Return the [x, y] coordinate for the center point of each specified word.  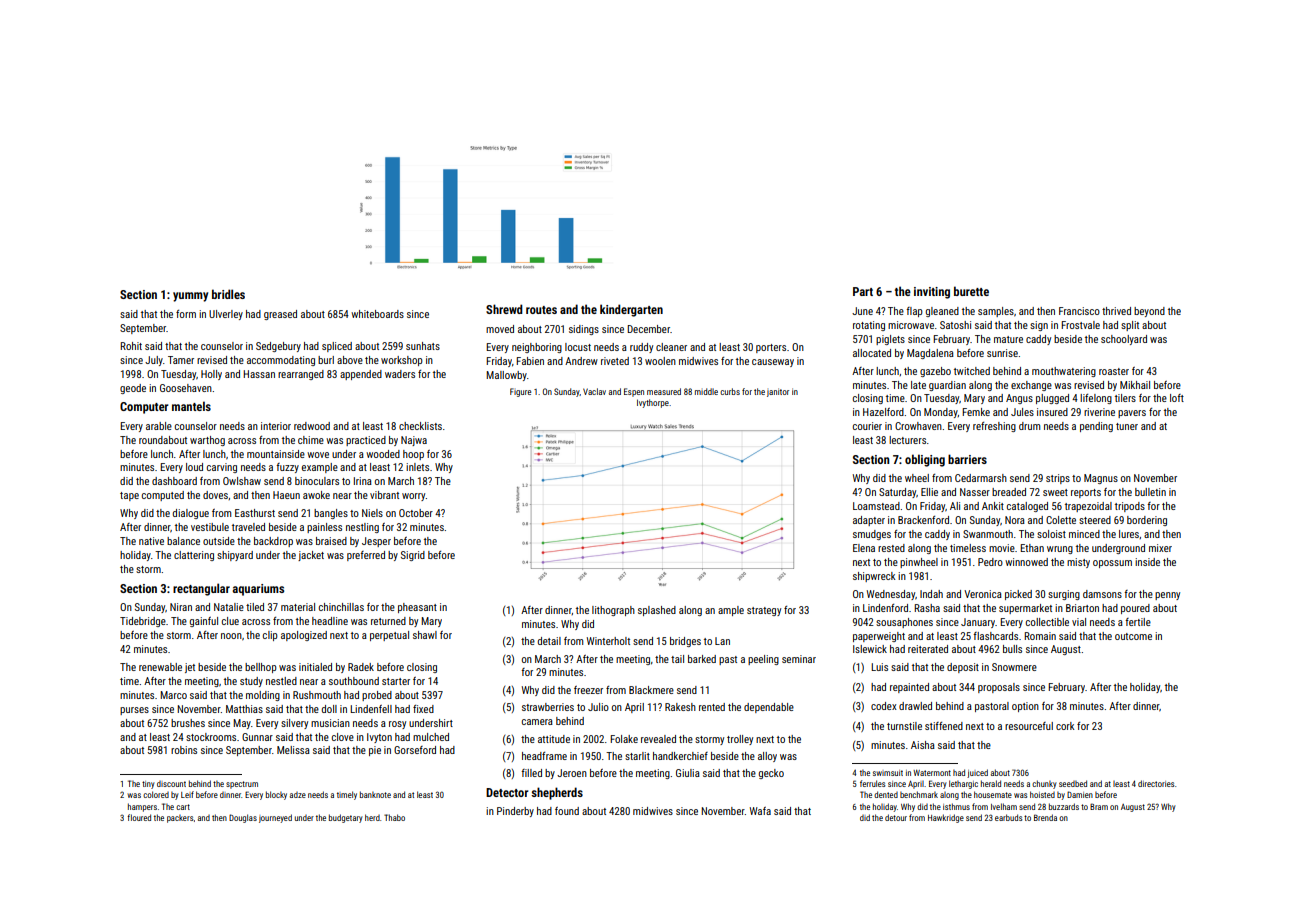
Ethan [1032, 548]
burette [971, 291]
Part [863, 291]
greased [280, 315]
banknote [375, 794]
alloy [767, 757]
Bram [1099, 806]
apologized [304, 636]
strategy [764, 611]
